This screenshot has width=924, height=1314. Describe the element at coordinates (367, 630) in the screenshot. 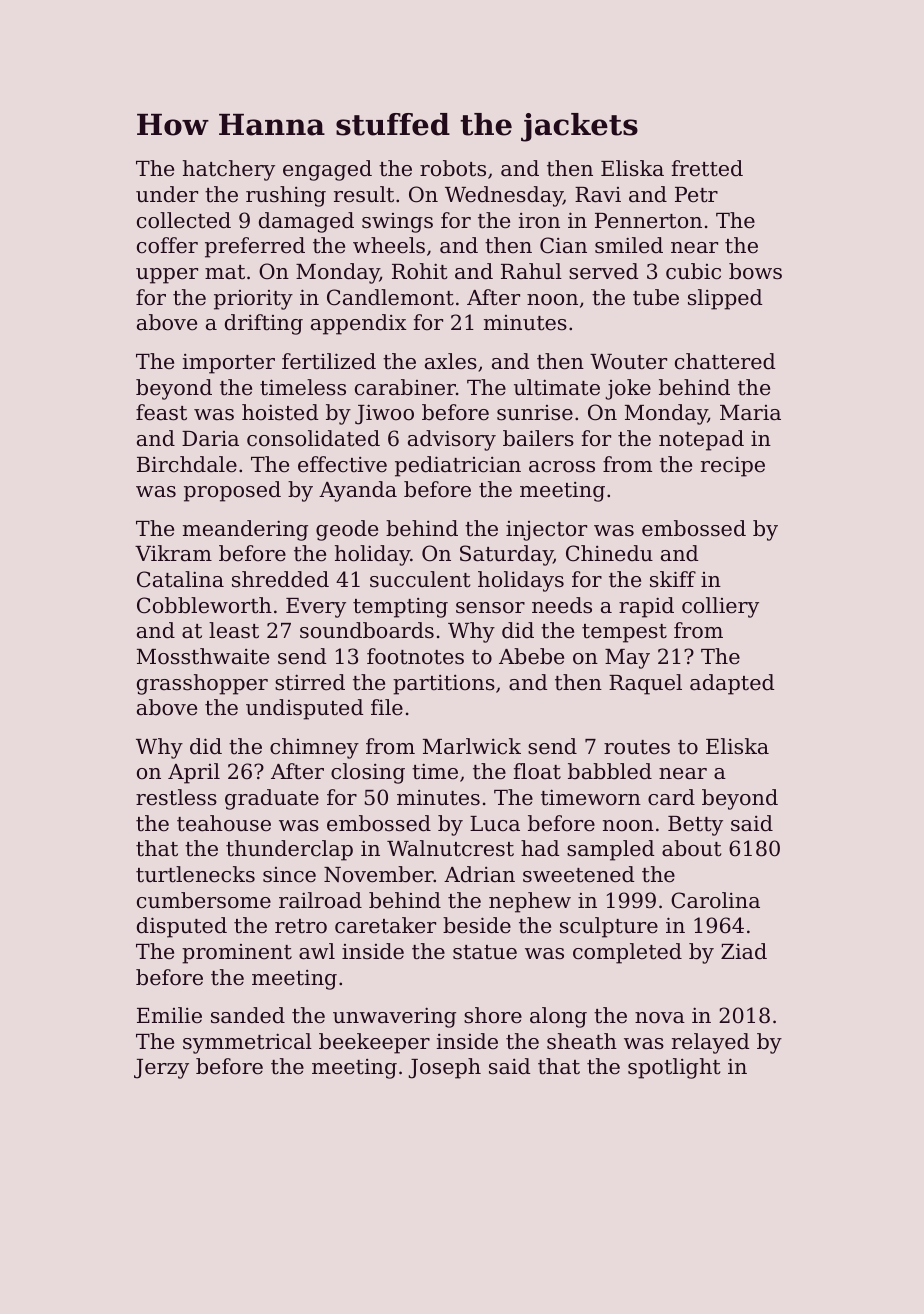

I see `soundboards` at that location.
